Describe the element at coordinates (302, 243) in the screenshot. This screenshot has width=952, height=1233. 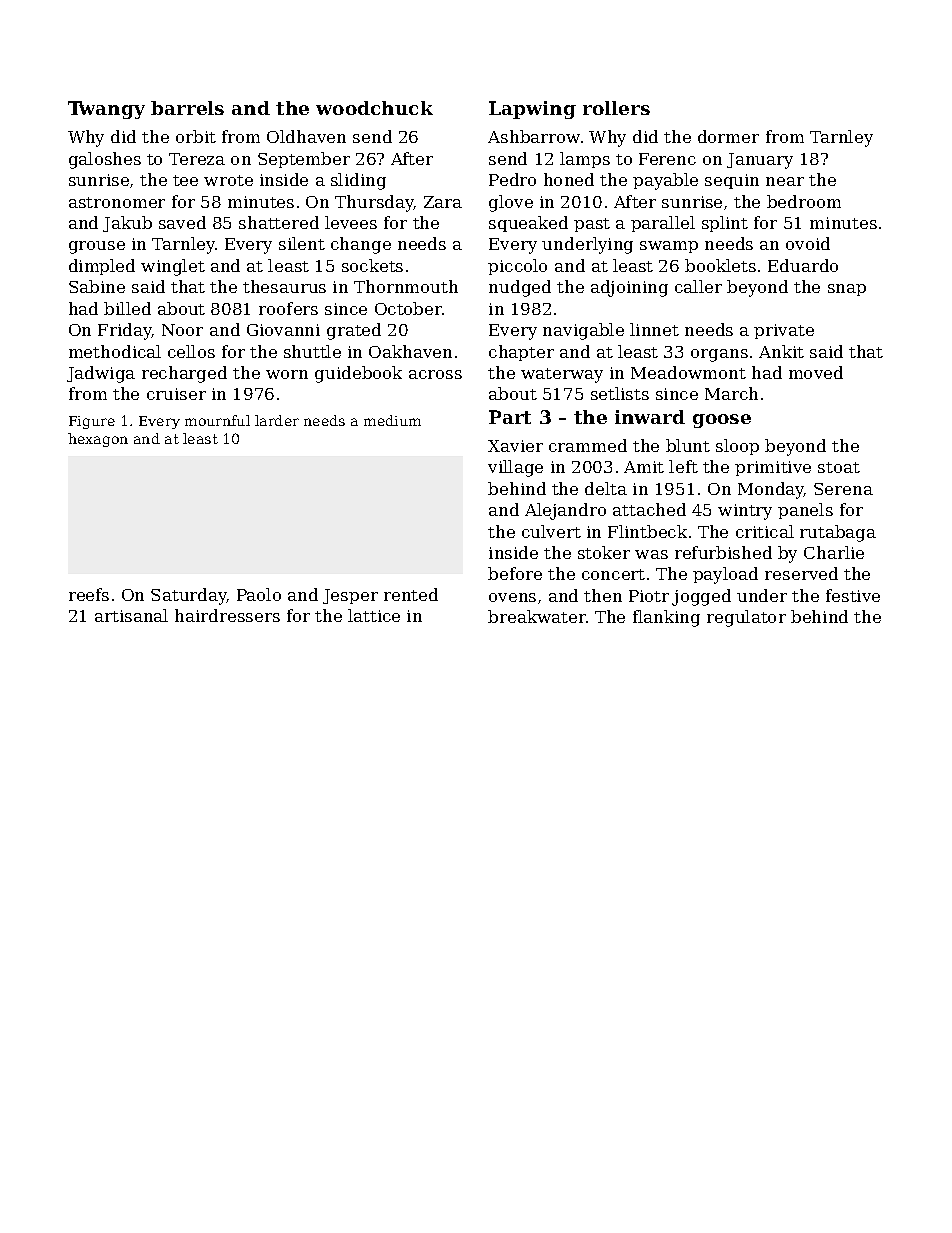
I see `silent` at that location.
